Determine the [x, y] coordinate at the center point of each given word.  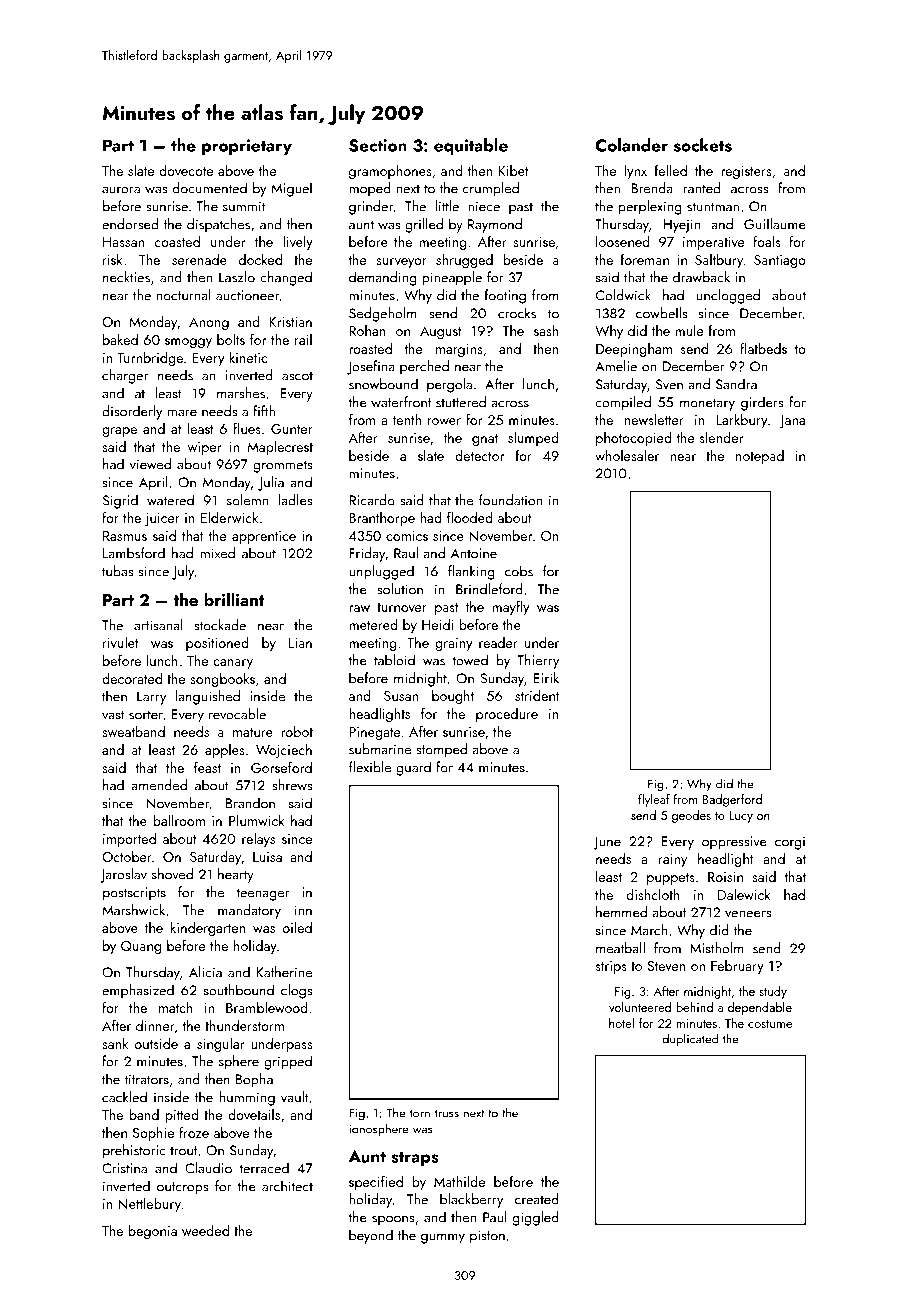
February [737, 967]
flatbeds [763, 348]
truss [447, 1113]
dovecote [186, 170]
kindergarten [208, 929]
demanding [383, 278]
